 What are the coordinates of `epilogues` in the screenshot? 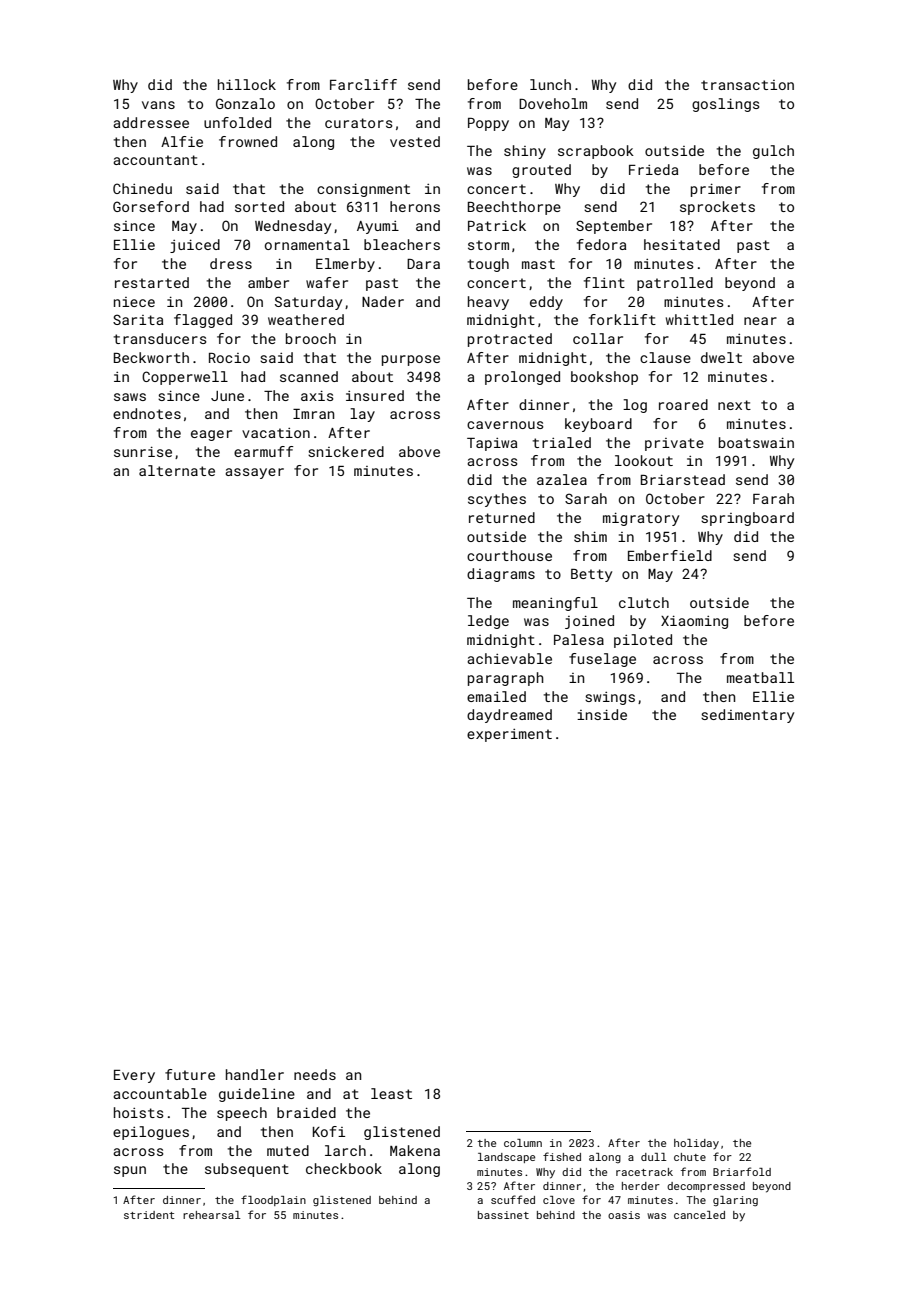 It's located at (151, 1133).
